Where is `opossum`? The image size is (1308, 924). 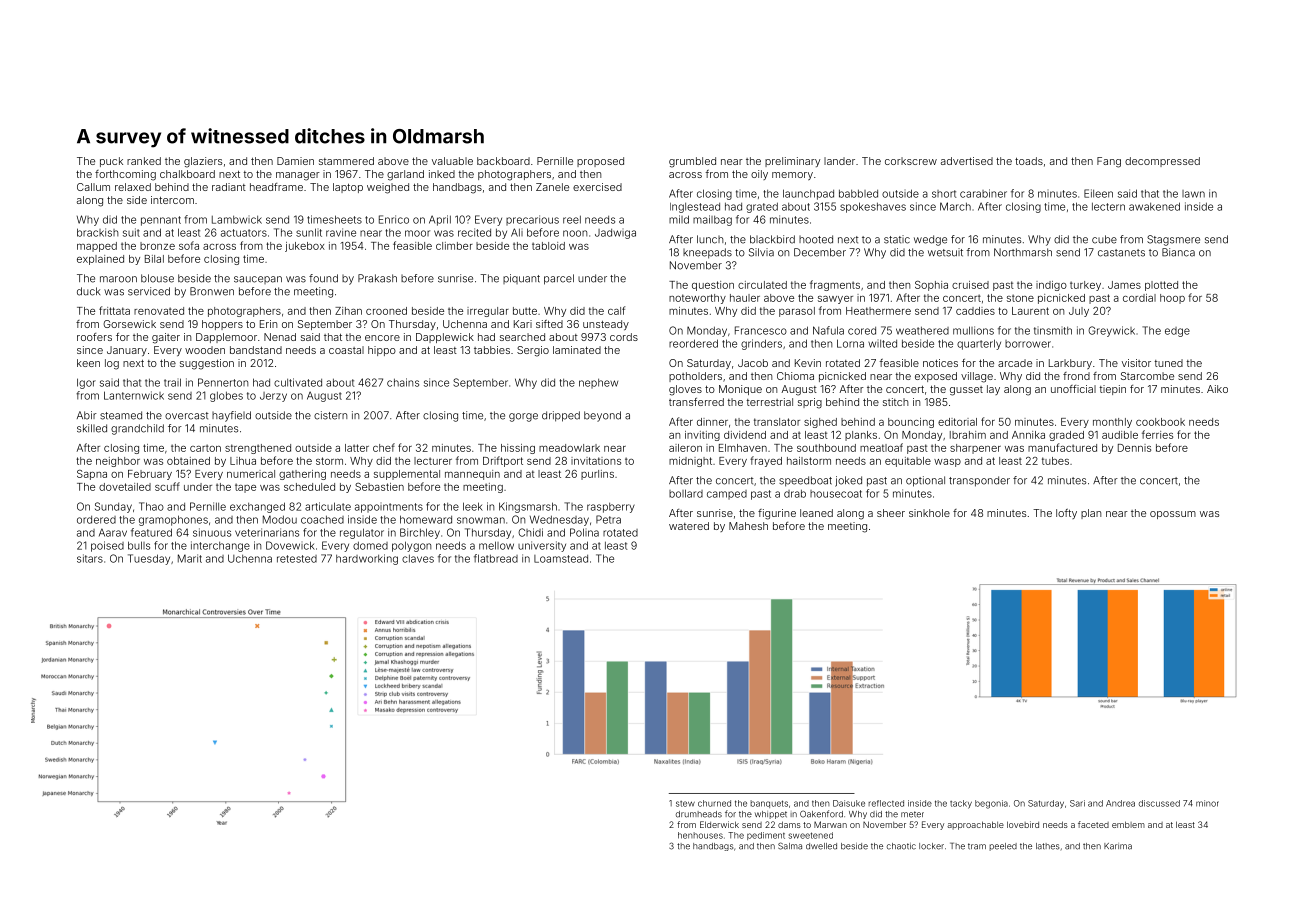
opossum is located at coordinates (1173, 515).
